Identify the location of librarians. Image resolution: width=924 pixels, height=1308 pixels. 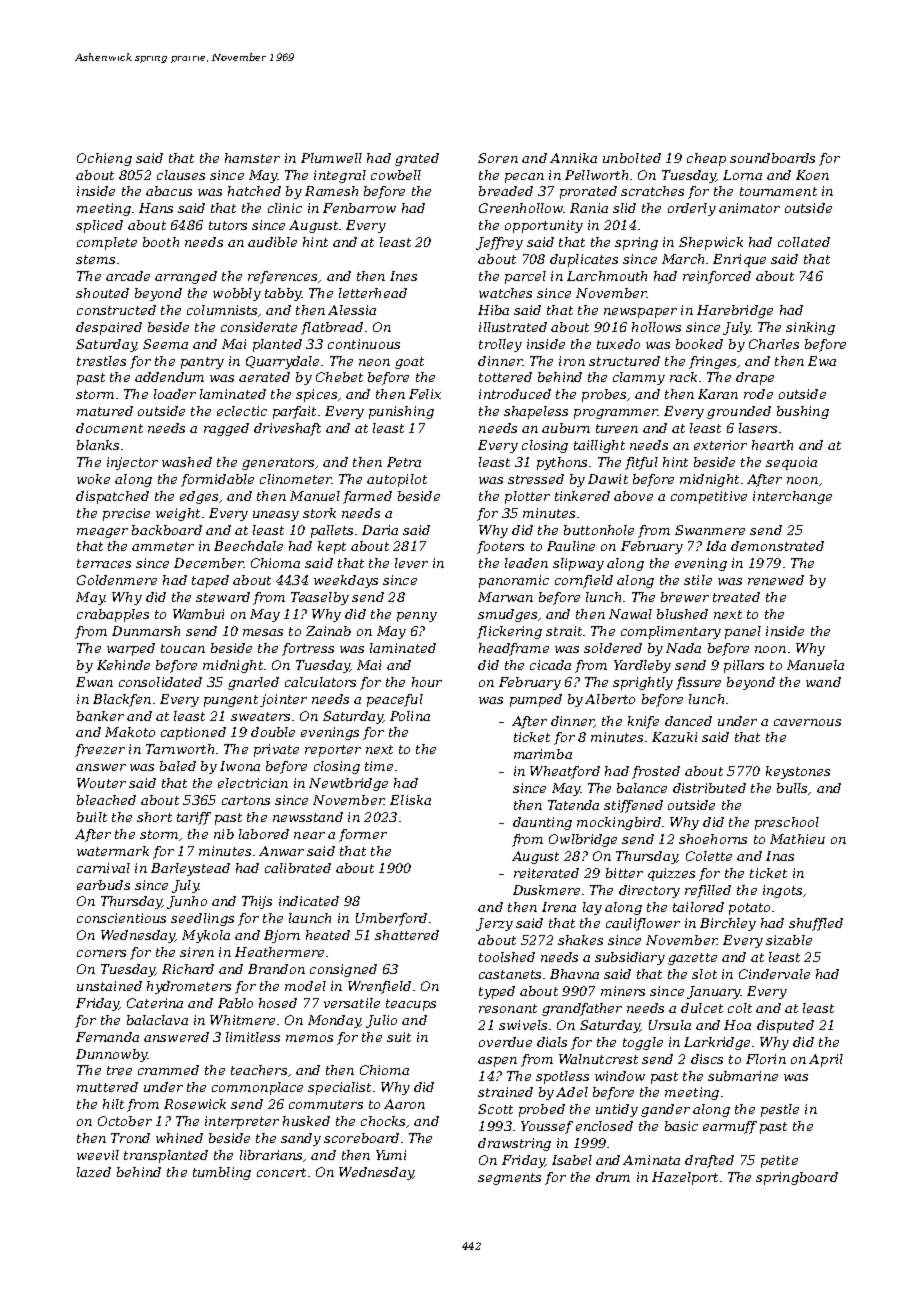
(271, 1155).
